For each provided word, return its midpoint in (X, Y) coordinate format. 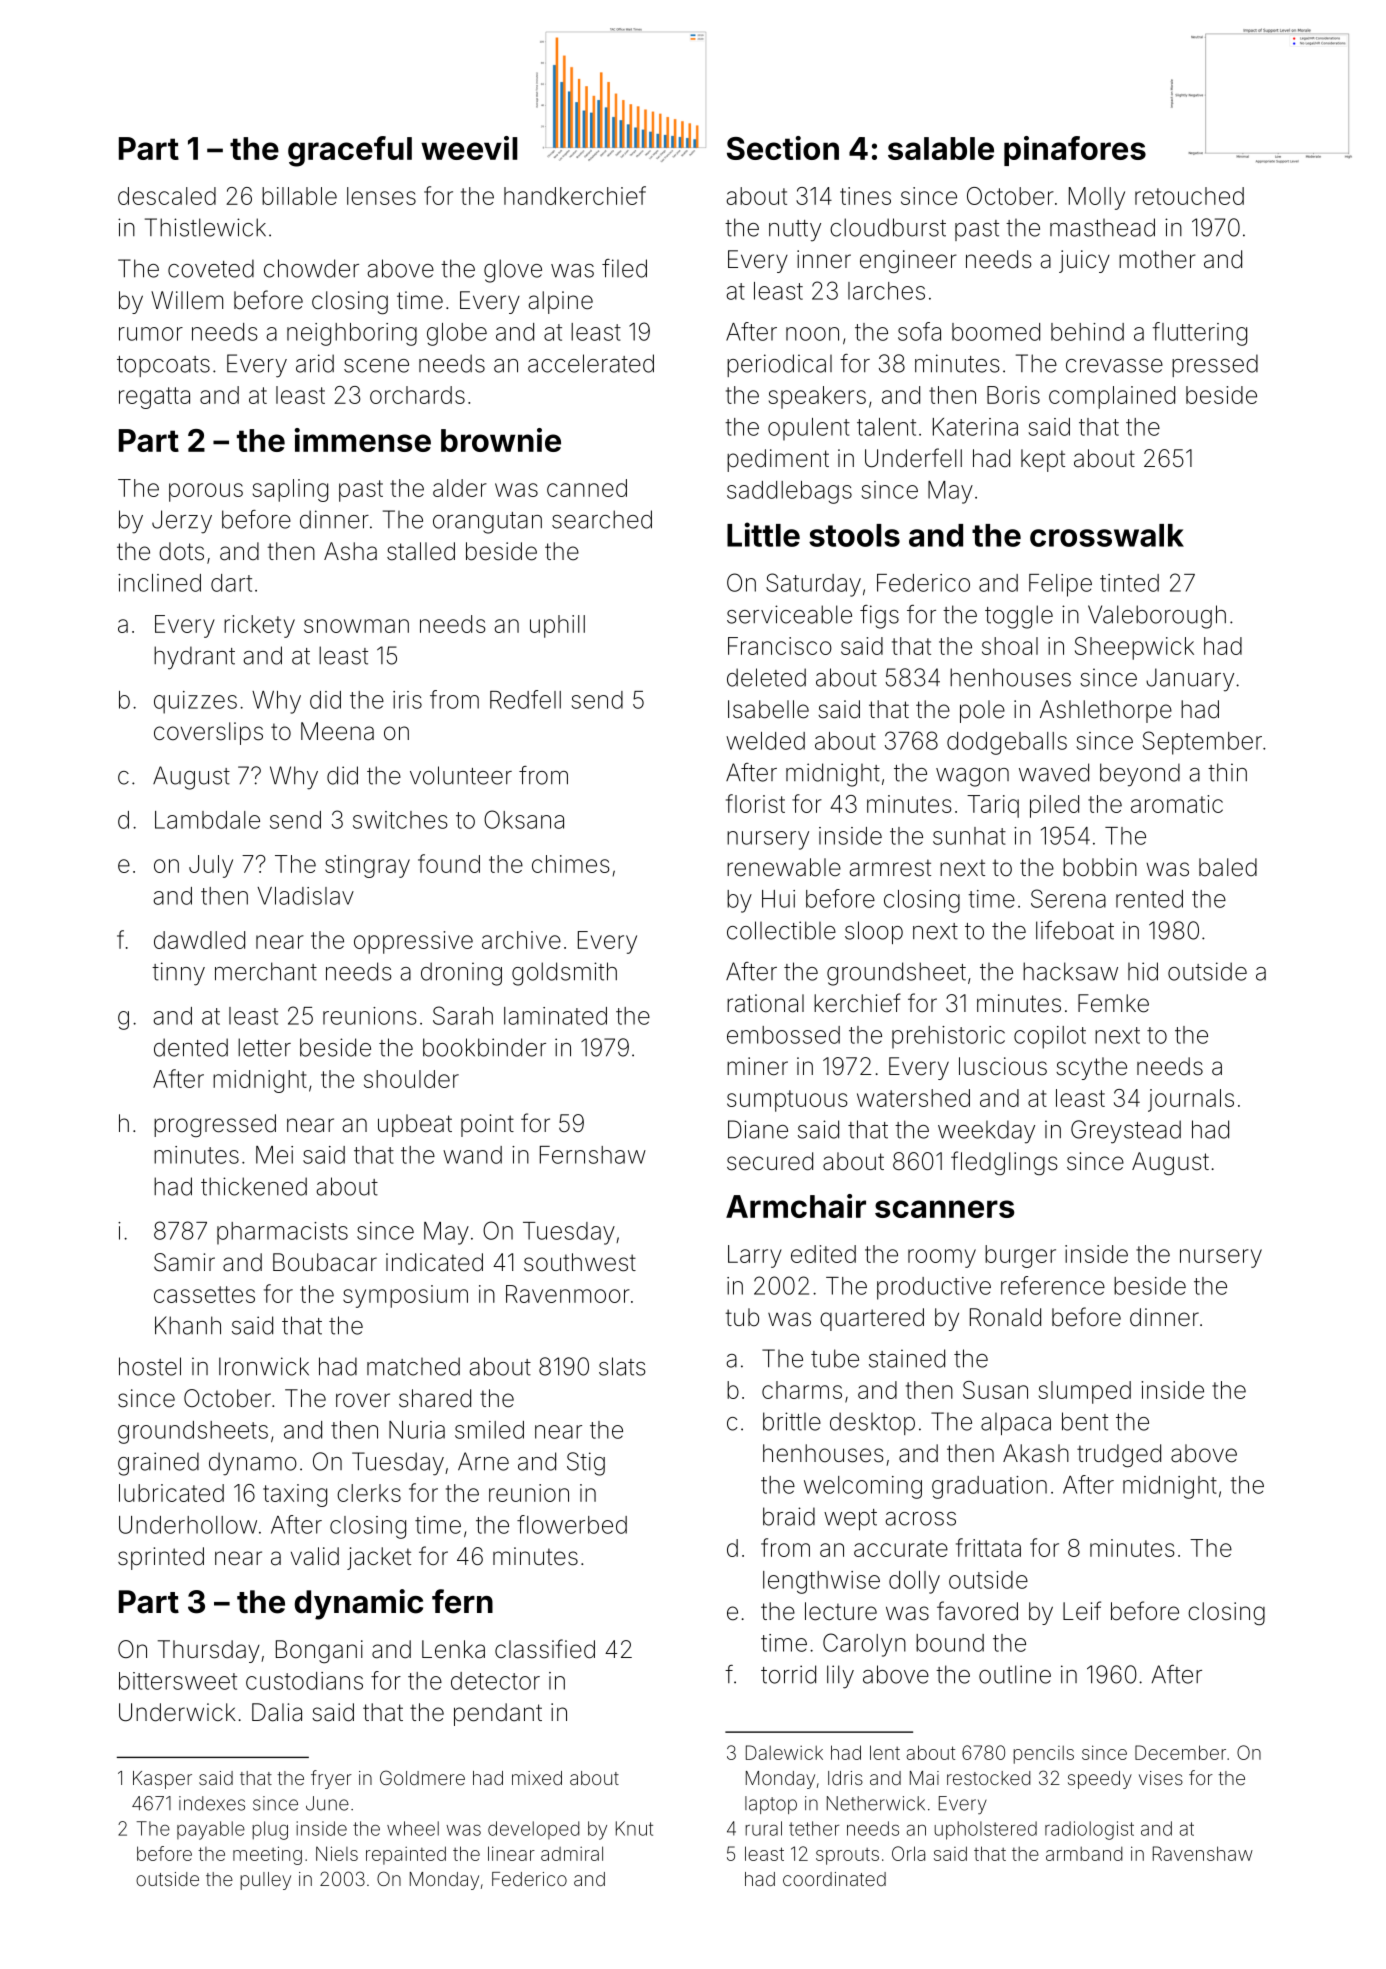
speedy (1100, 1780)
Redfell (525, 699)
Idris (845, 1778)
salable (941, 148)
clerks (369, 1493)
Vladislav (305, 896)
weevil (469, 148)
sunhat (969, 836)
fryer (331, 1779)
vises (1161, 1778)
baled (1228, 867)
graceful (350, 151)
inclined (159, 583)
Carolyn (864, 1645)
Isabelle (768, 709)
